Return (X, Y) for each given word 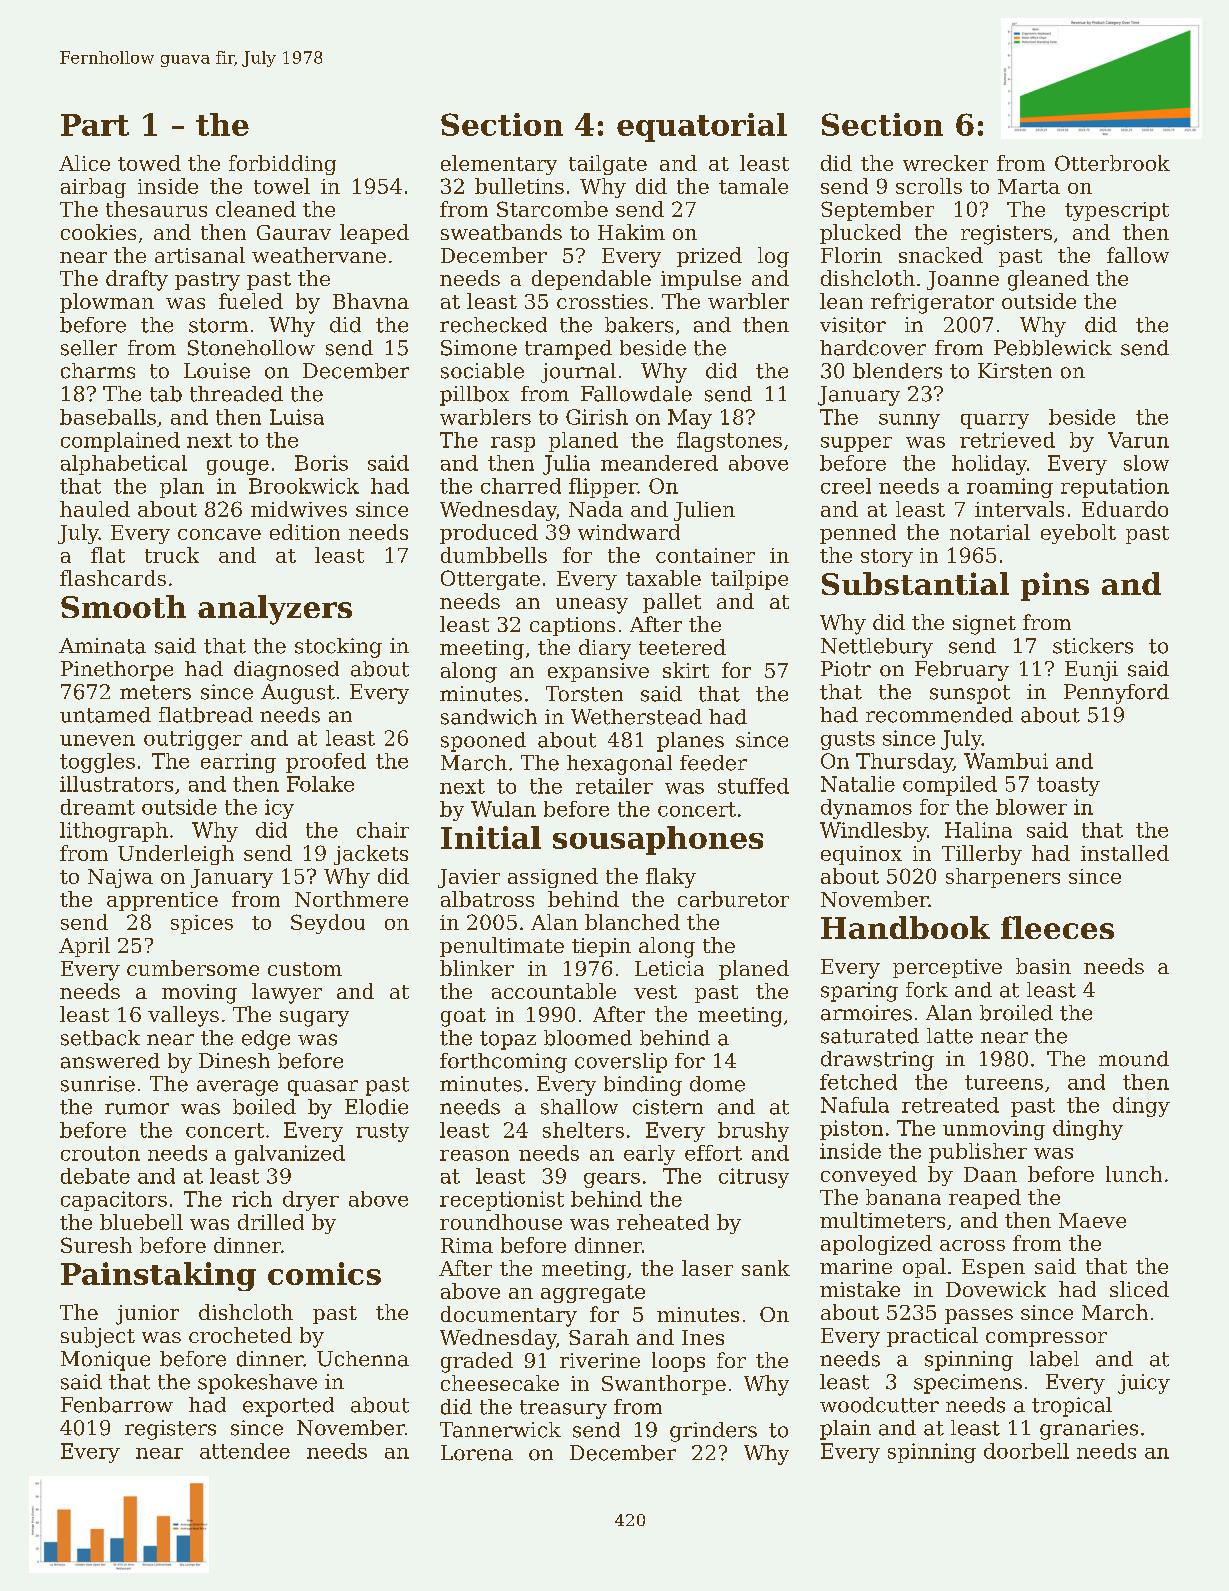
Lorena (477, 1453)
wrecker (945, 163)
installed (1125, 853)
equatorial (702, 127)
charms (98, 371)
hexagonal (619, 765)
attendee (245, 1451)
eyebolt (1078, 534)
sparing (859, 992)
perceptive (947, 968)
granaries (1089, 1430)
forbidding (282, 165)
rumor (137, 1109)
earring (238, 763)
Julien (704, 511)
